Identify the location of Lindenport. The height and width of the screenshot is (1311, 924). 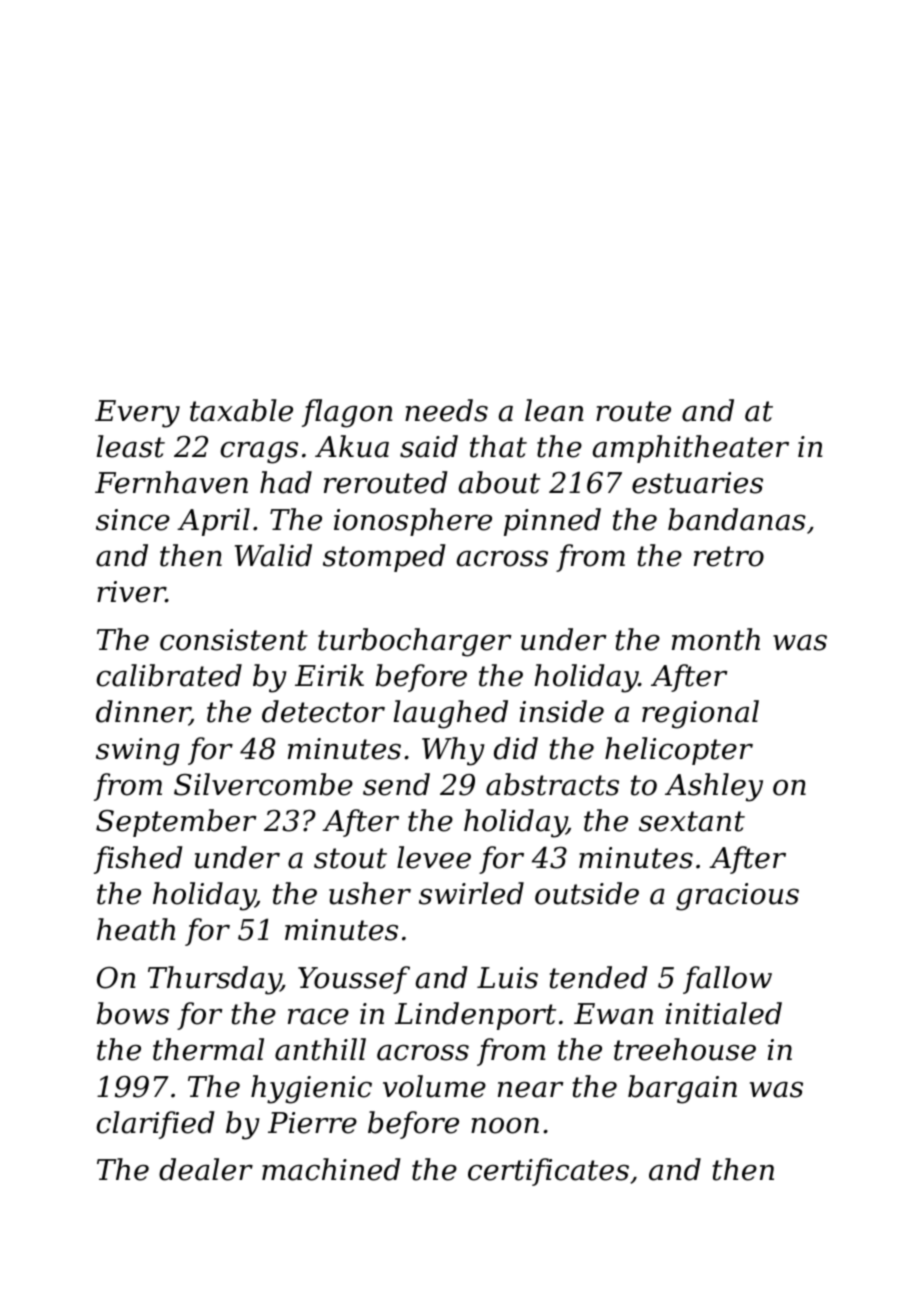
(475, 1016).
